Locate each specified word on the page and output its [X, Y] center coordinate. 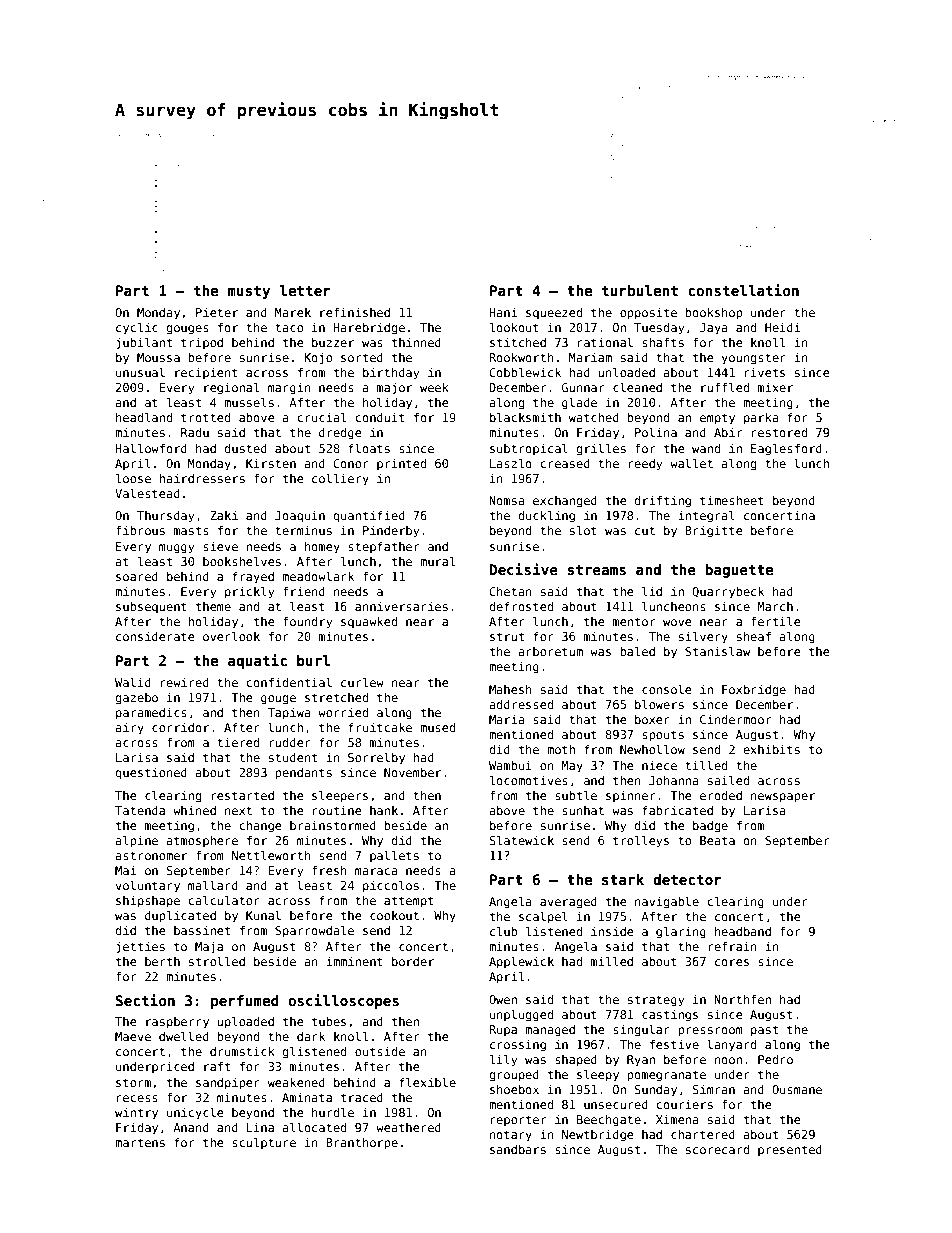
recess [137, 1098]
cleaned [637, 387]
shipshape [148, 902]
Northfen [742, 999]
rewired [184, 682]
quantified [369, 516]
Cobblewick [525, 372]
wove [677, 622]
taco [289, 327]
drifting [662, 502]
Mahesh [510, 689]
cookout [394, 915]
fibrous [140, 530]
